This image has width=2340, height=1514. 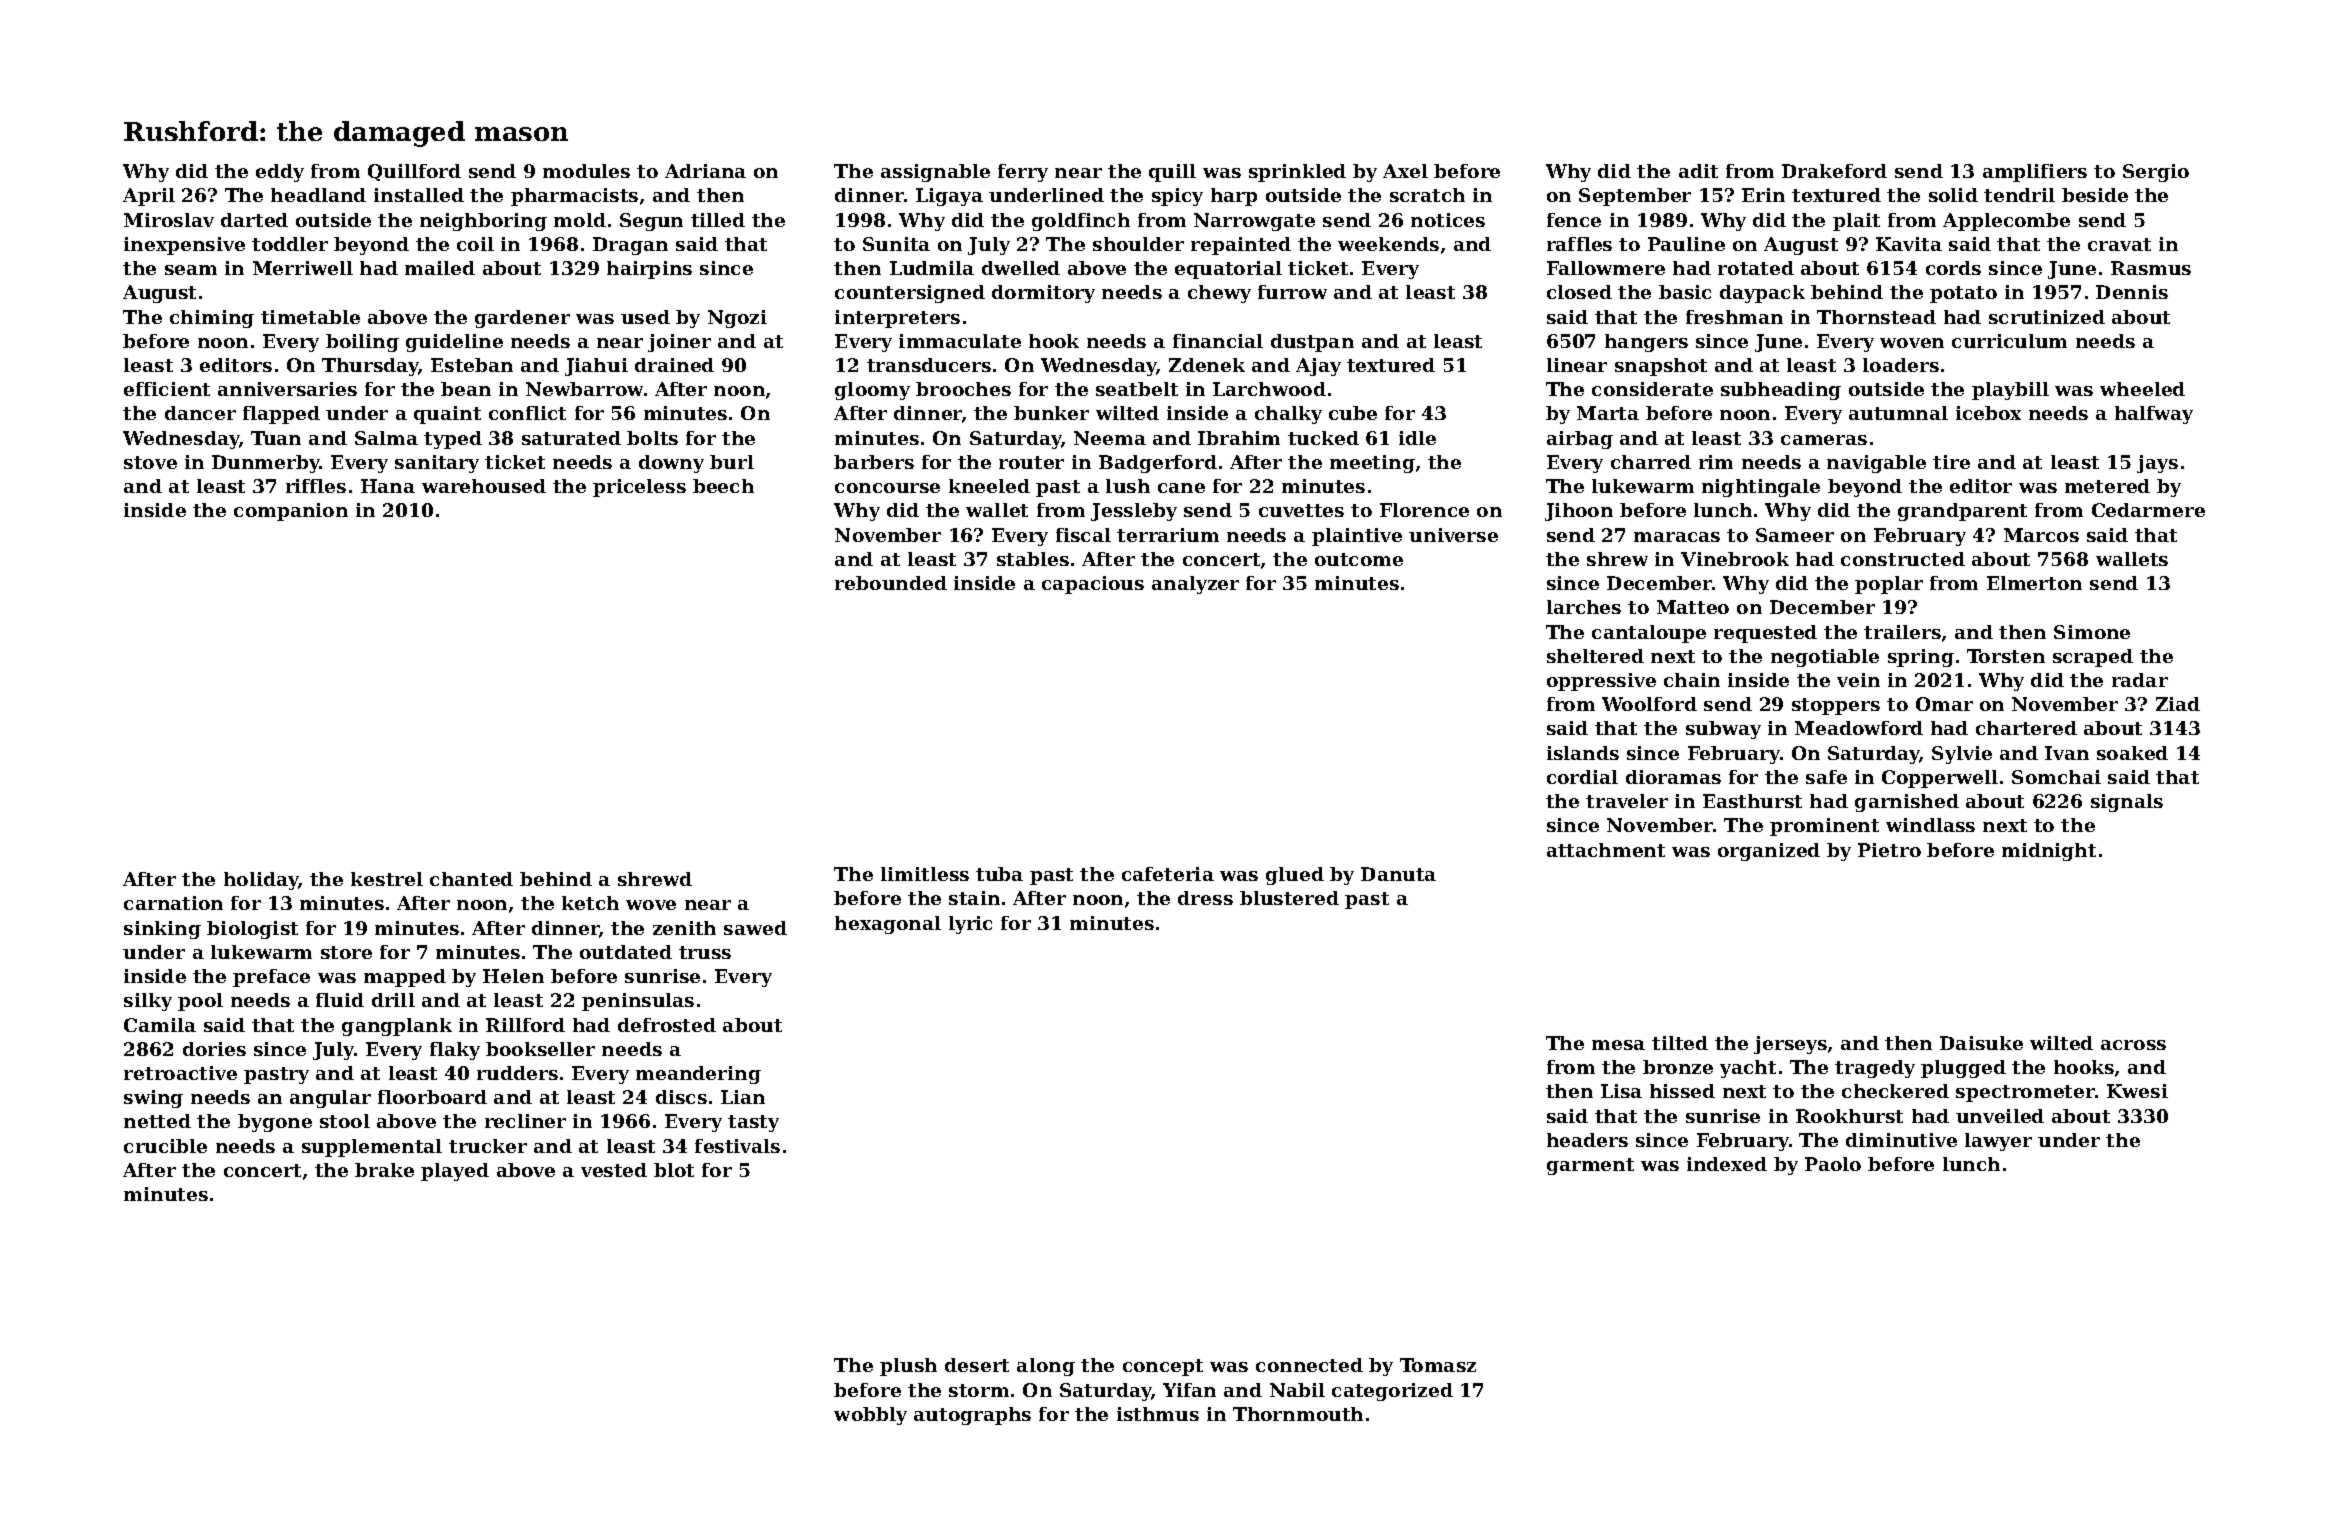 I want to click on Paolo, so click(x=1833, y=1164).
